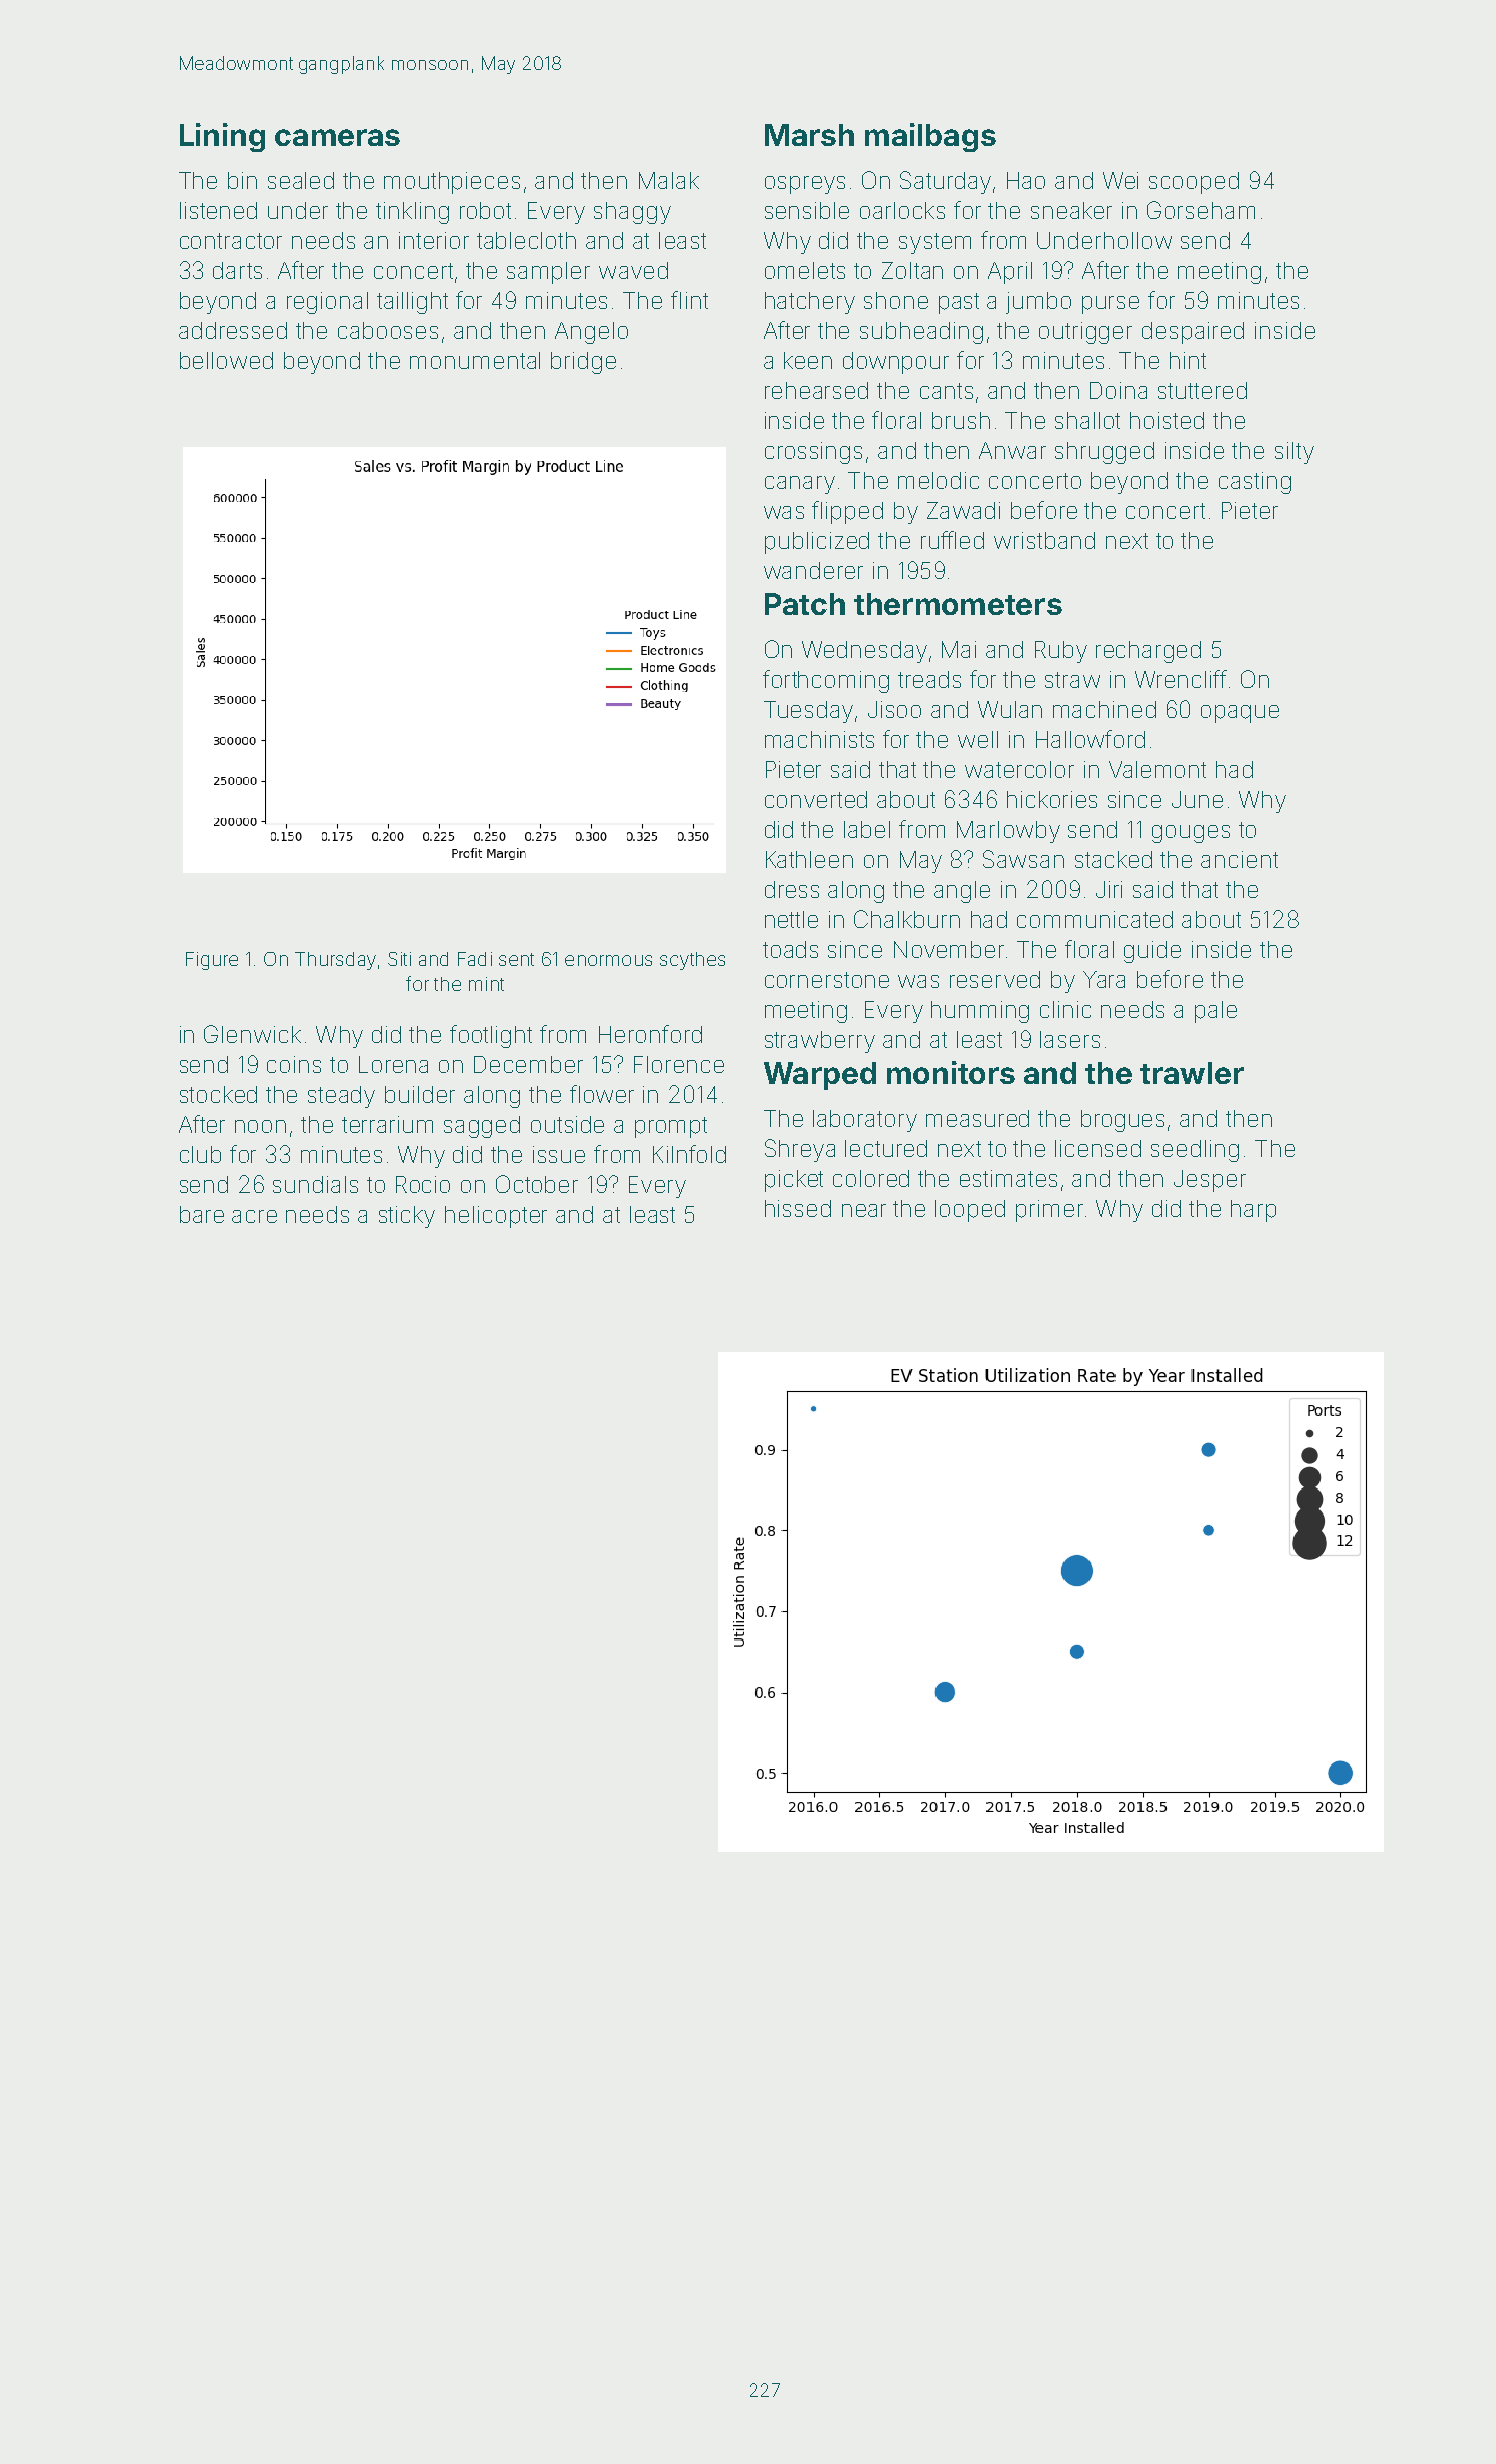 The width and height of the screenshot is (1496, 2464). Describe the element at coordinates (798, 1208) in the screenshot. I see `hissed` at that location.
